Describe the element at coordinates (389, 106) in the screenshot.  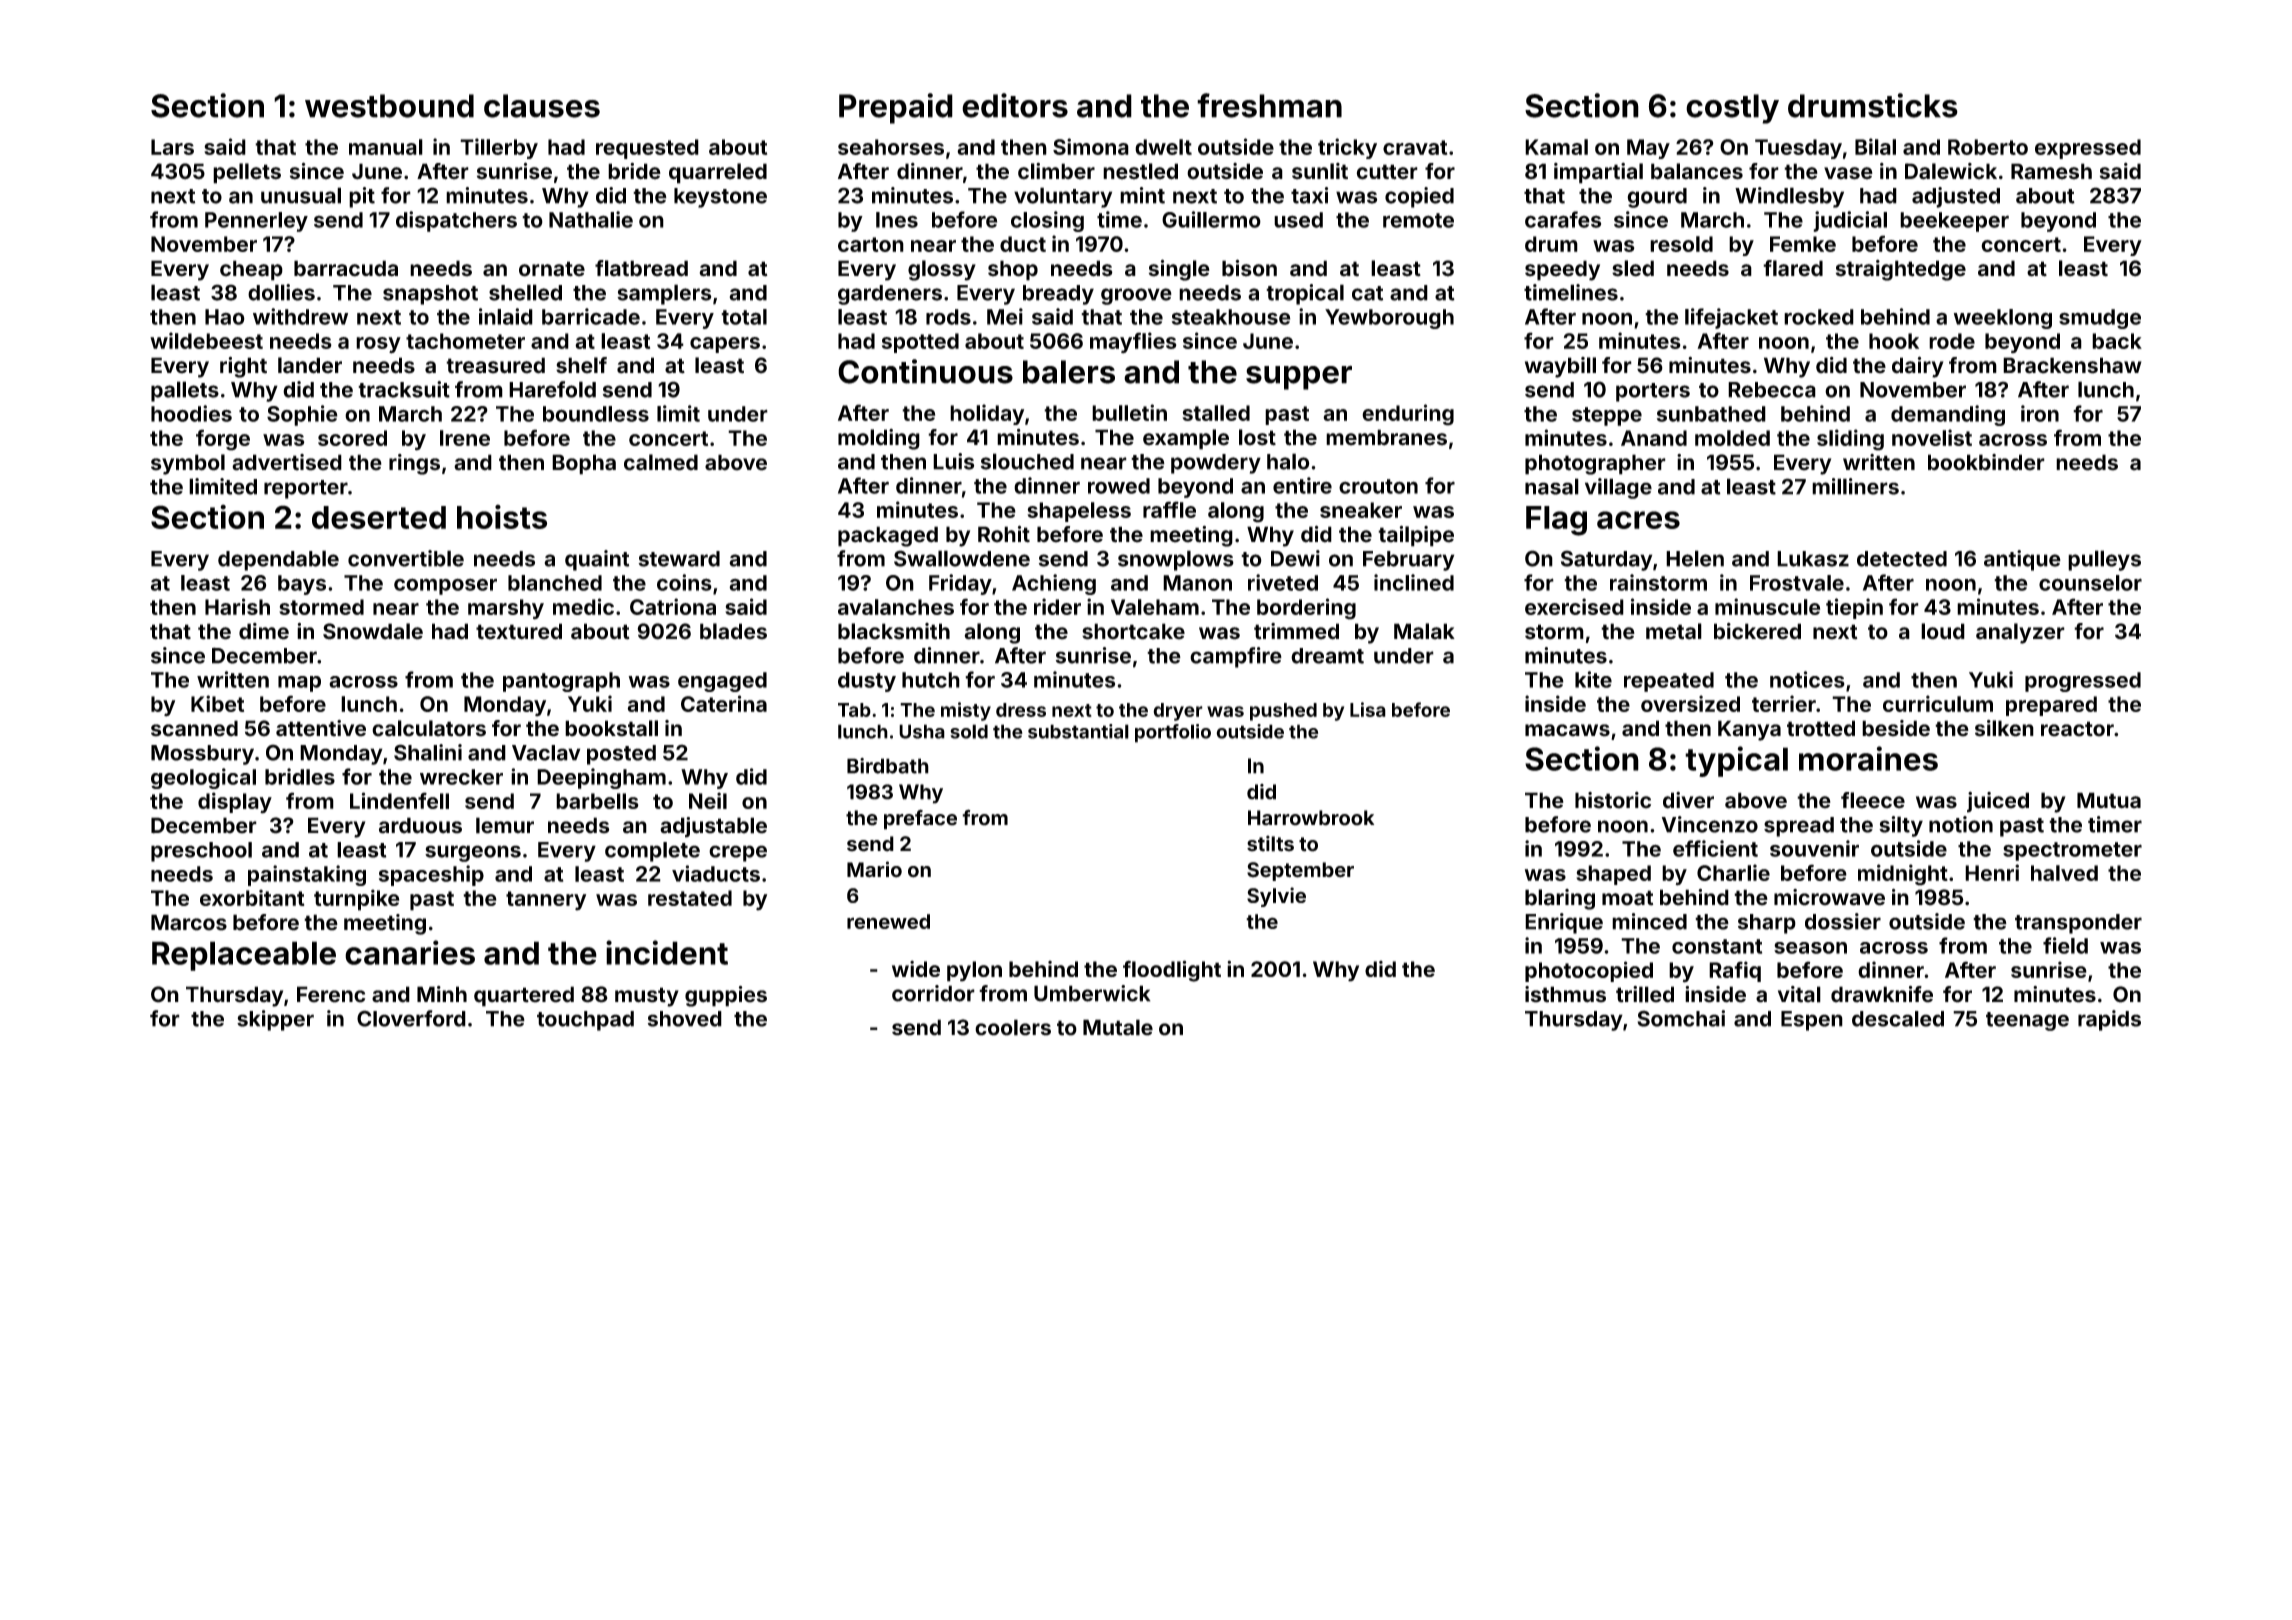
I see `westbound` at that location.
